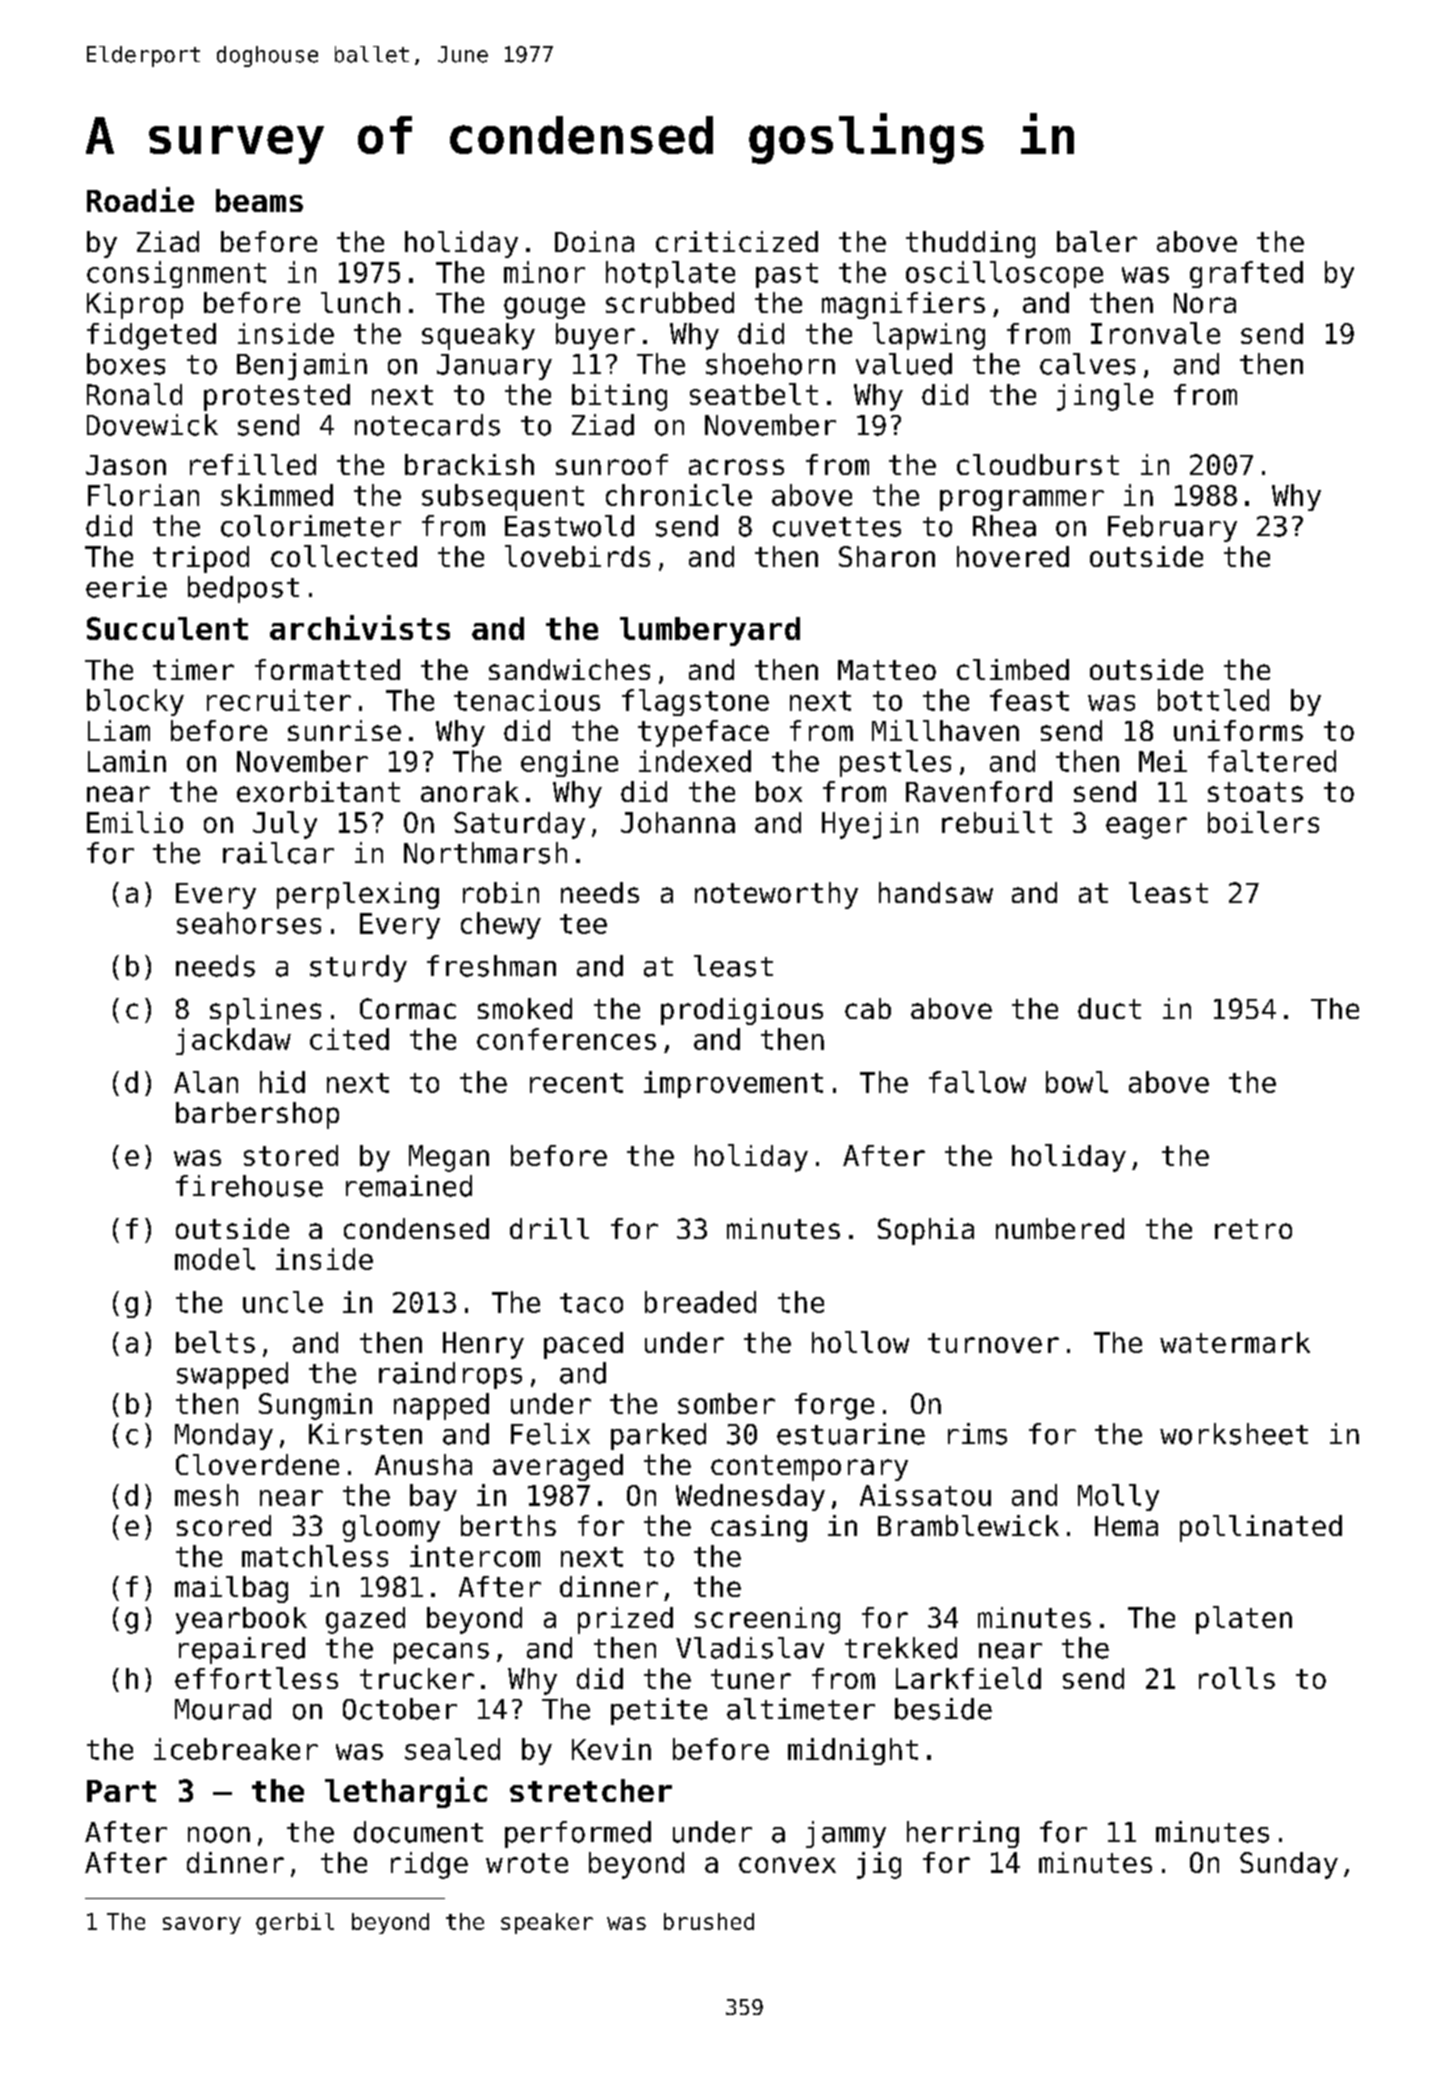 The width and height of the page is (1450, 2100). What do you see at coordinates (1097, 241) in the page?
I see `baler` at bounding box center [1097, 241].
